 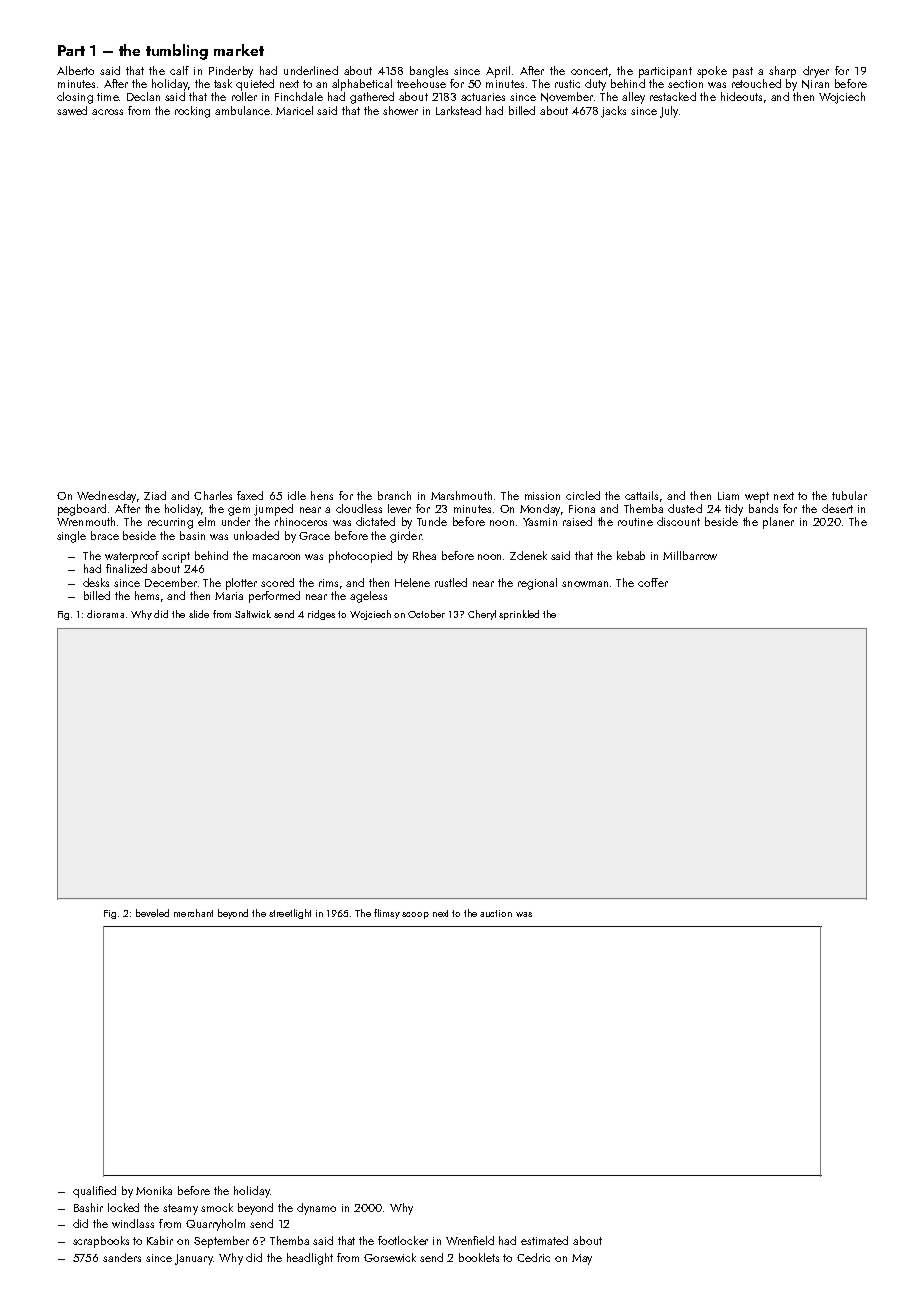 I want to click on January, so click(x=194, y=1259).
